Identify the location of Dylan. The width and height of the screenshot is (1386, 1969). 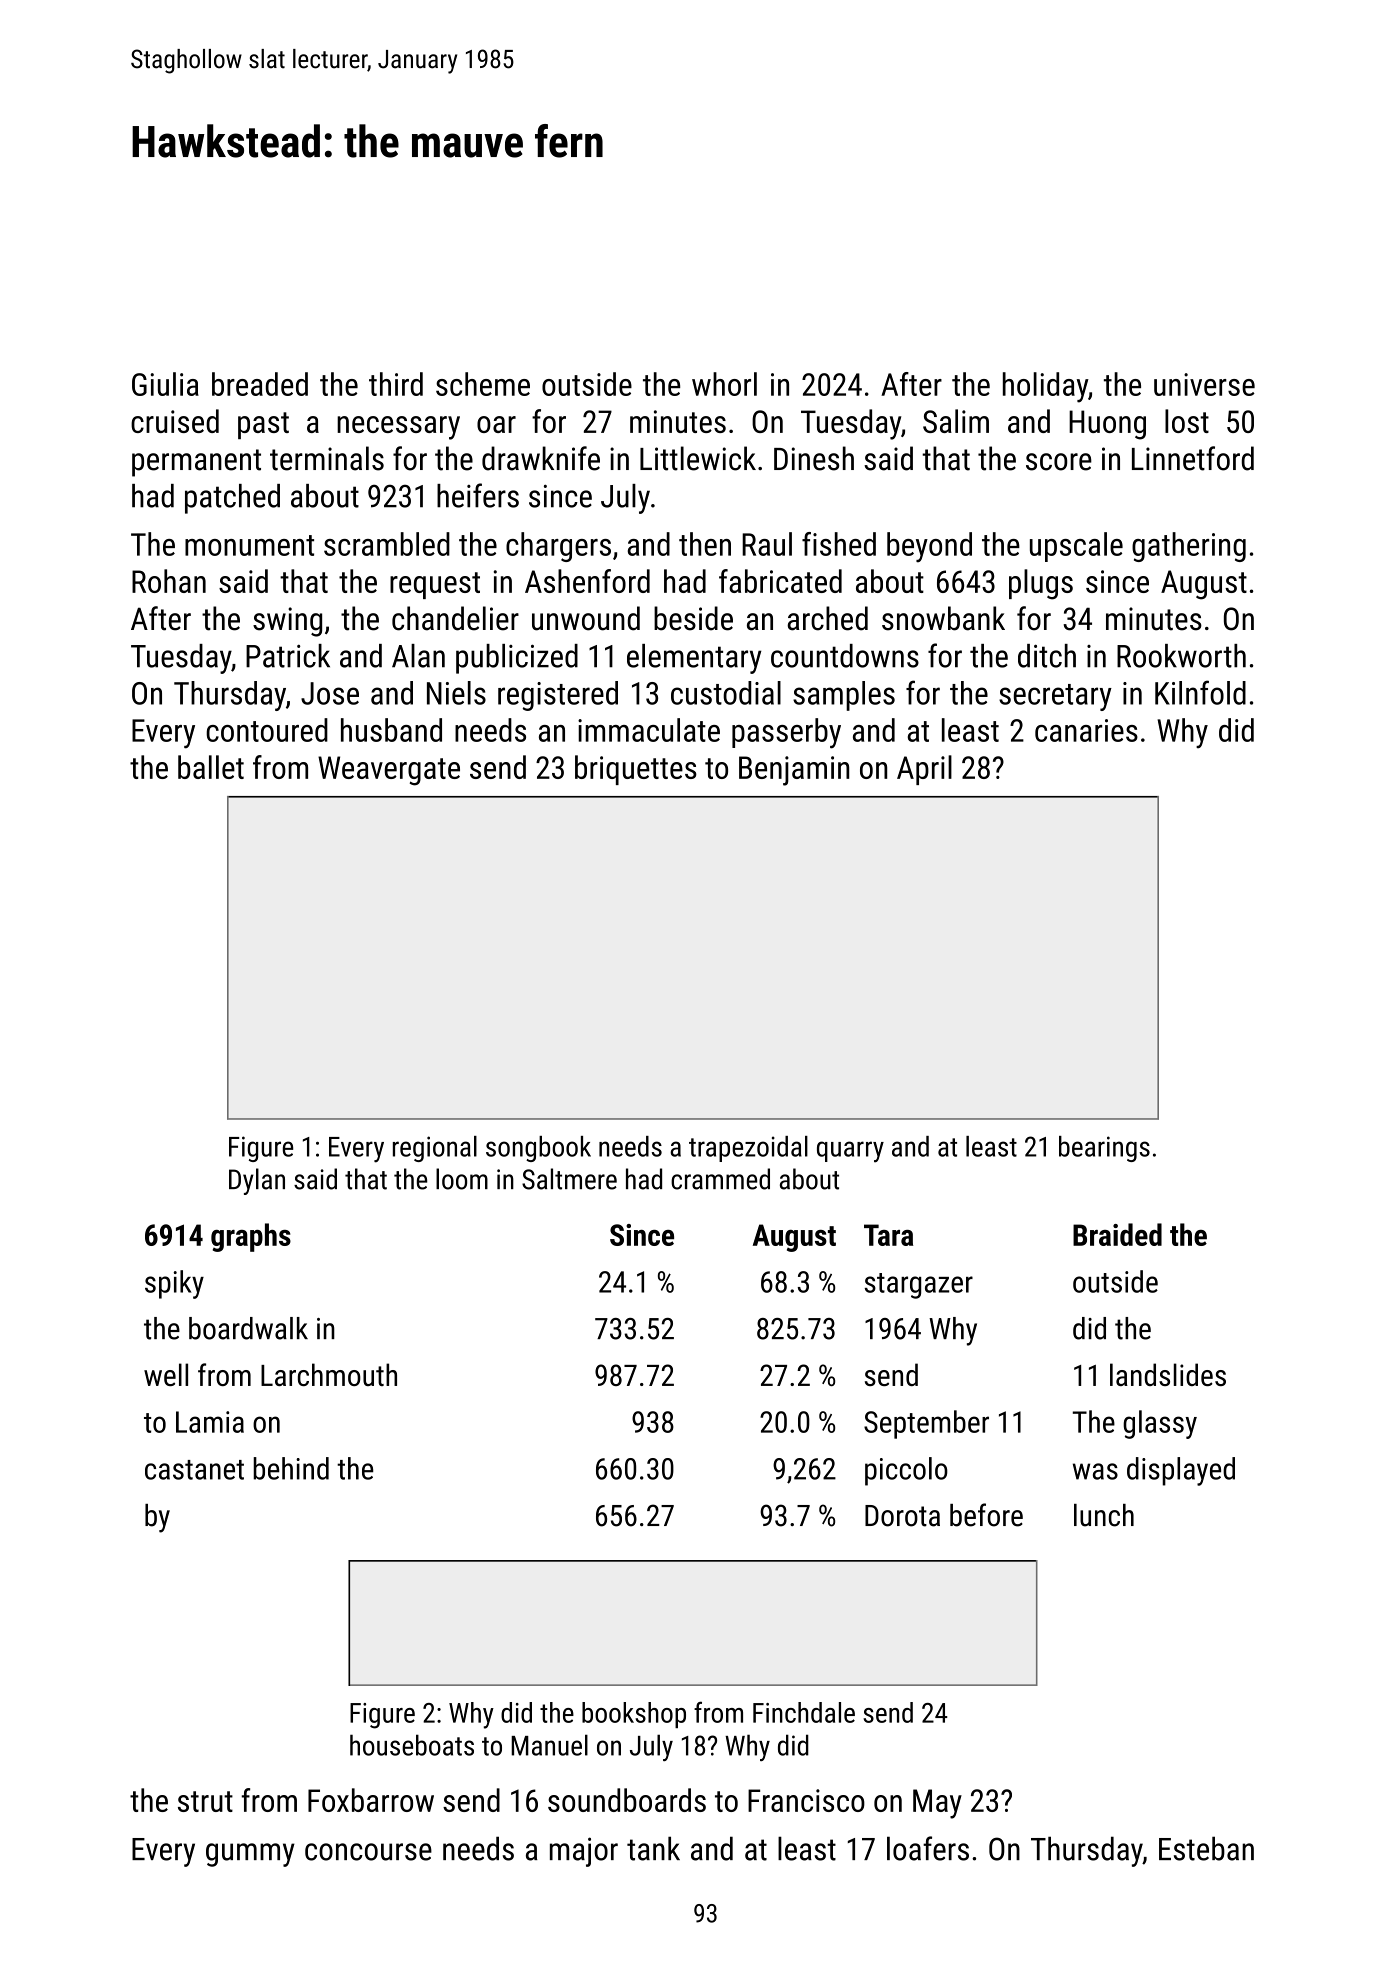
(257, 1181).
